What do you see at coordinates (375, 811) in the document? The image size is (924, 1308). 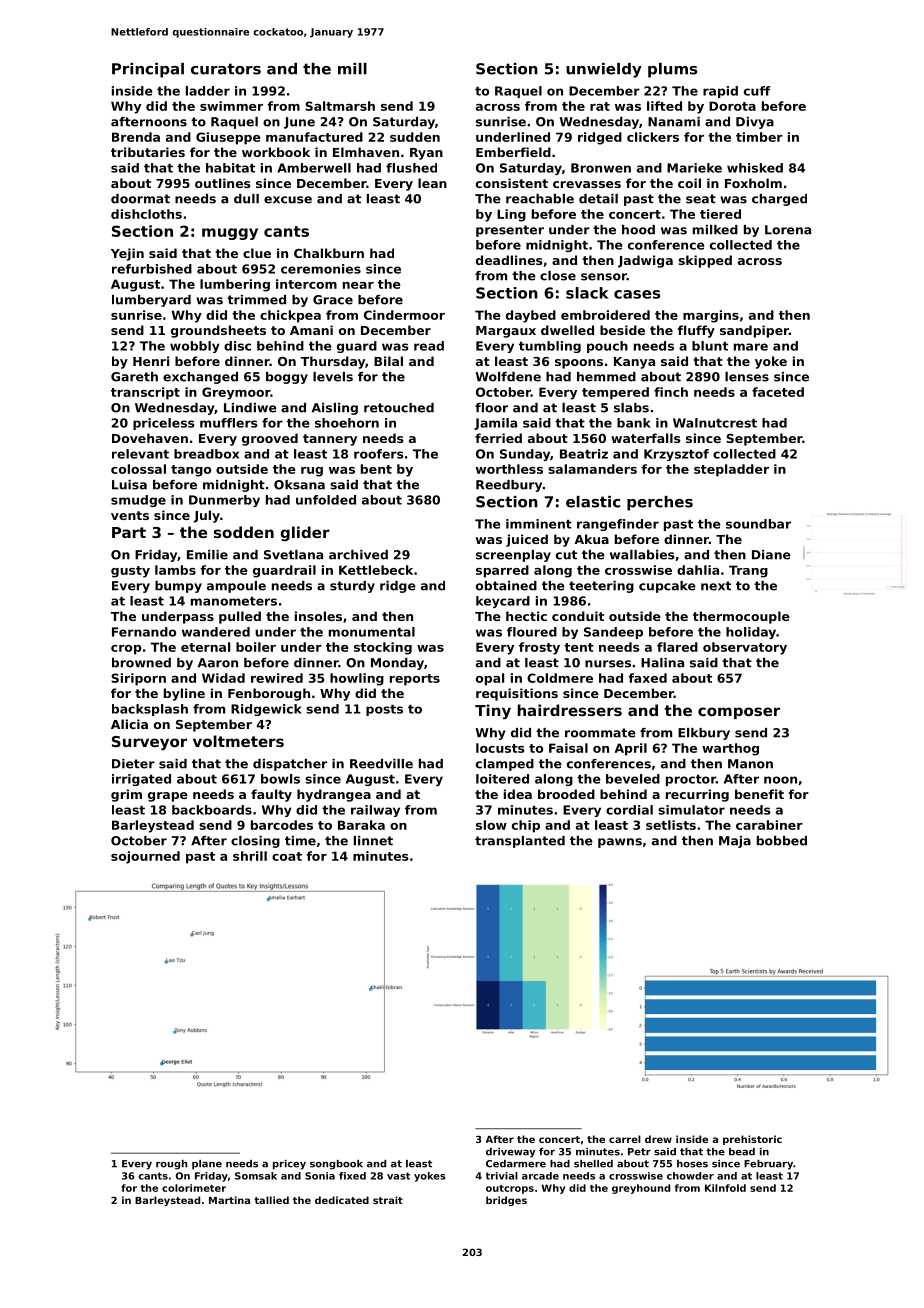 I see `railway` at bounding box center [375, 811].
